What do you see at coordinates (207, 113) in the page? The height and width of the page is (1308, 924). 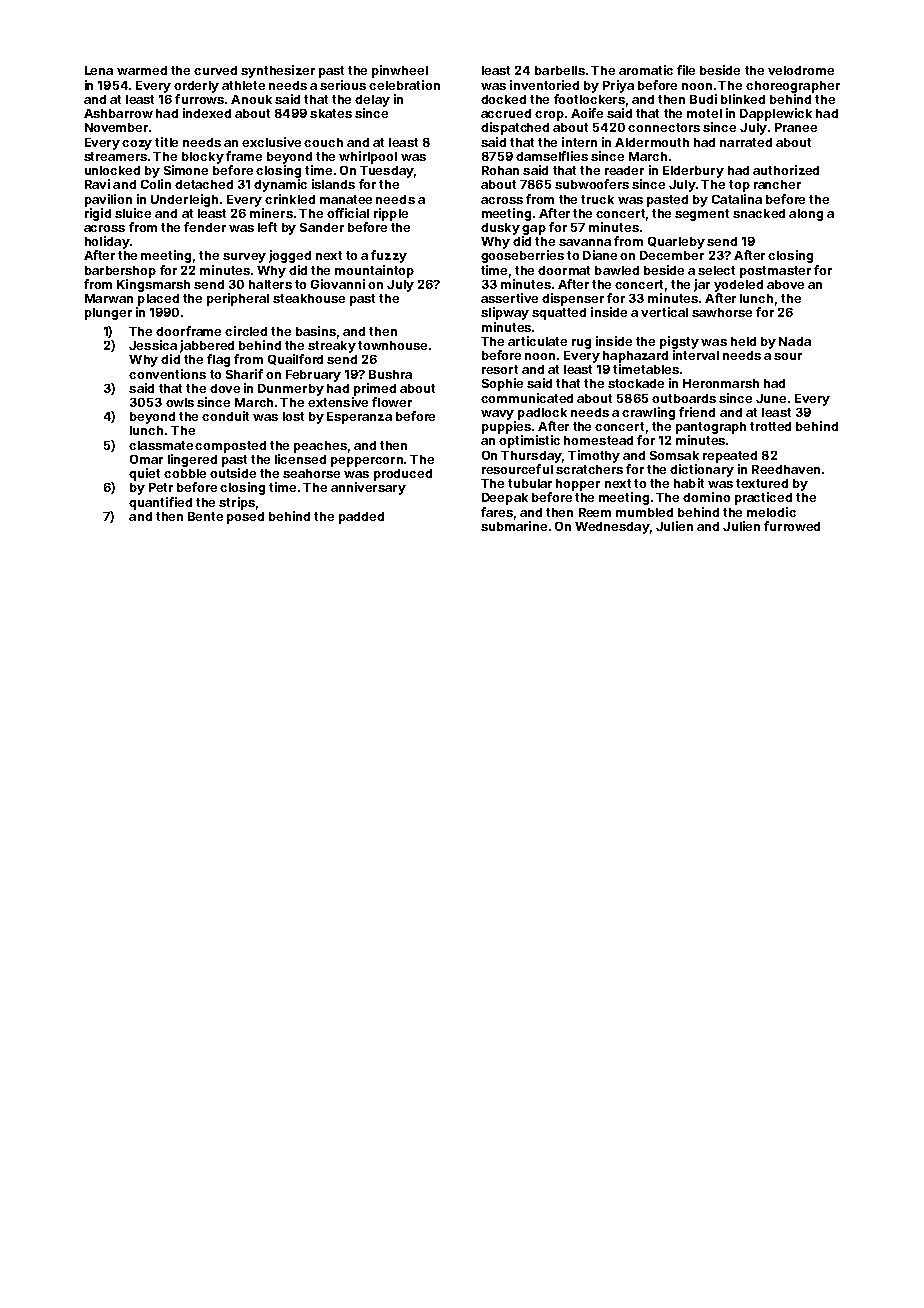 I see `indexed` at bounding box center [207, 113].
